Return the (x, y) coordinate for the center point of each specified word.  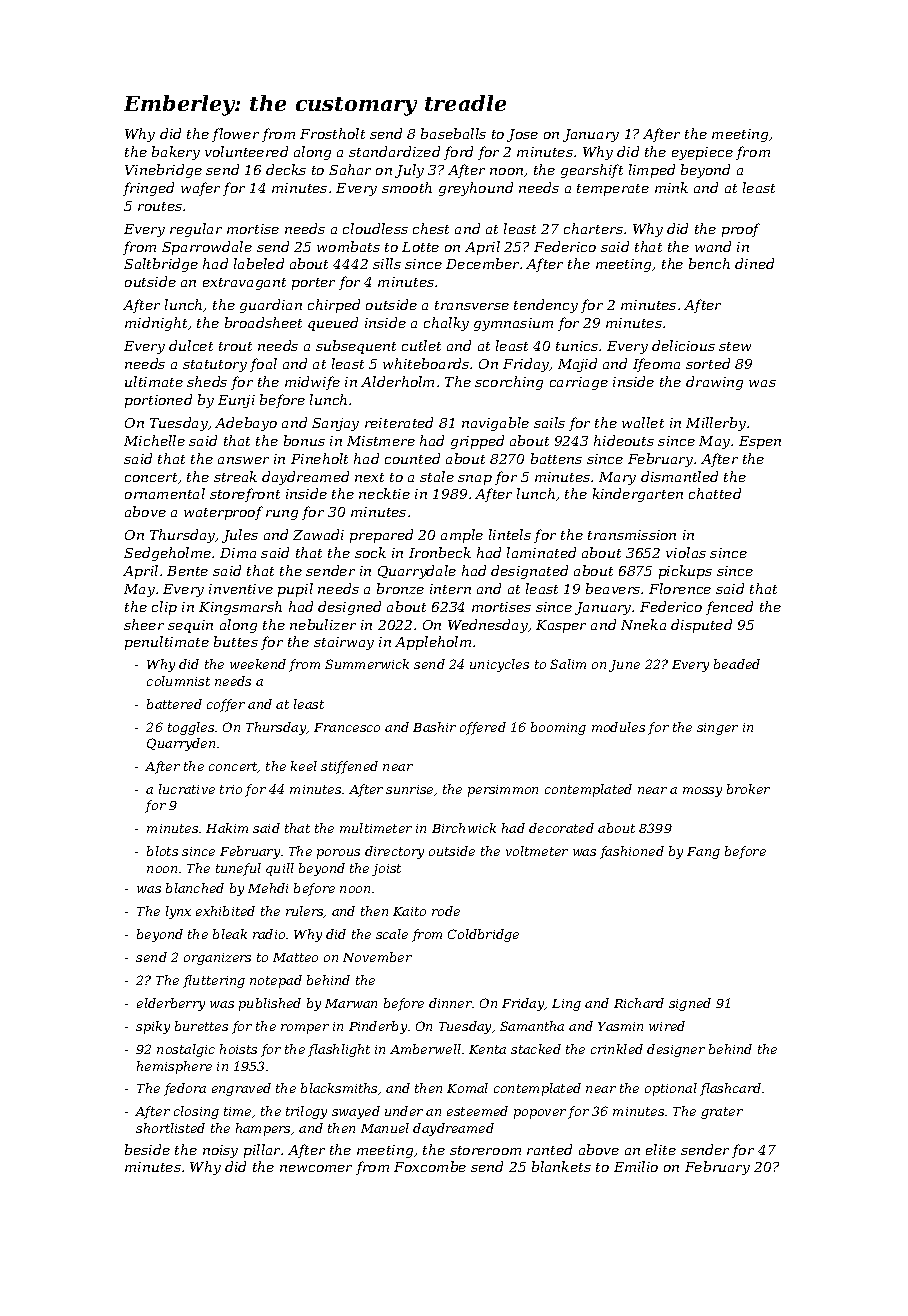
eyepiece (702, 153)
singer (717, 729)
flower (235, 135)
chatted (715, 493)
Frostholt (332, 133)
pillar (262, 1151)
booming (558, 728)
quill (280, 869)
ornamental (165, 493)
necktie (384, 493)
